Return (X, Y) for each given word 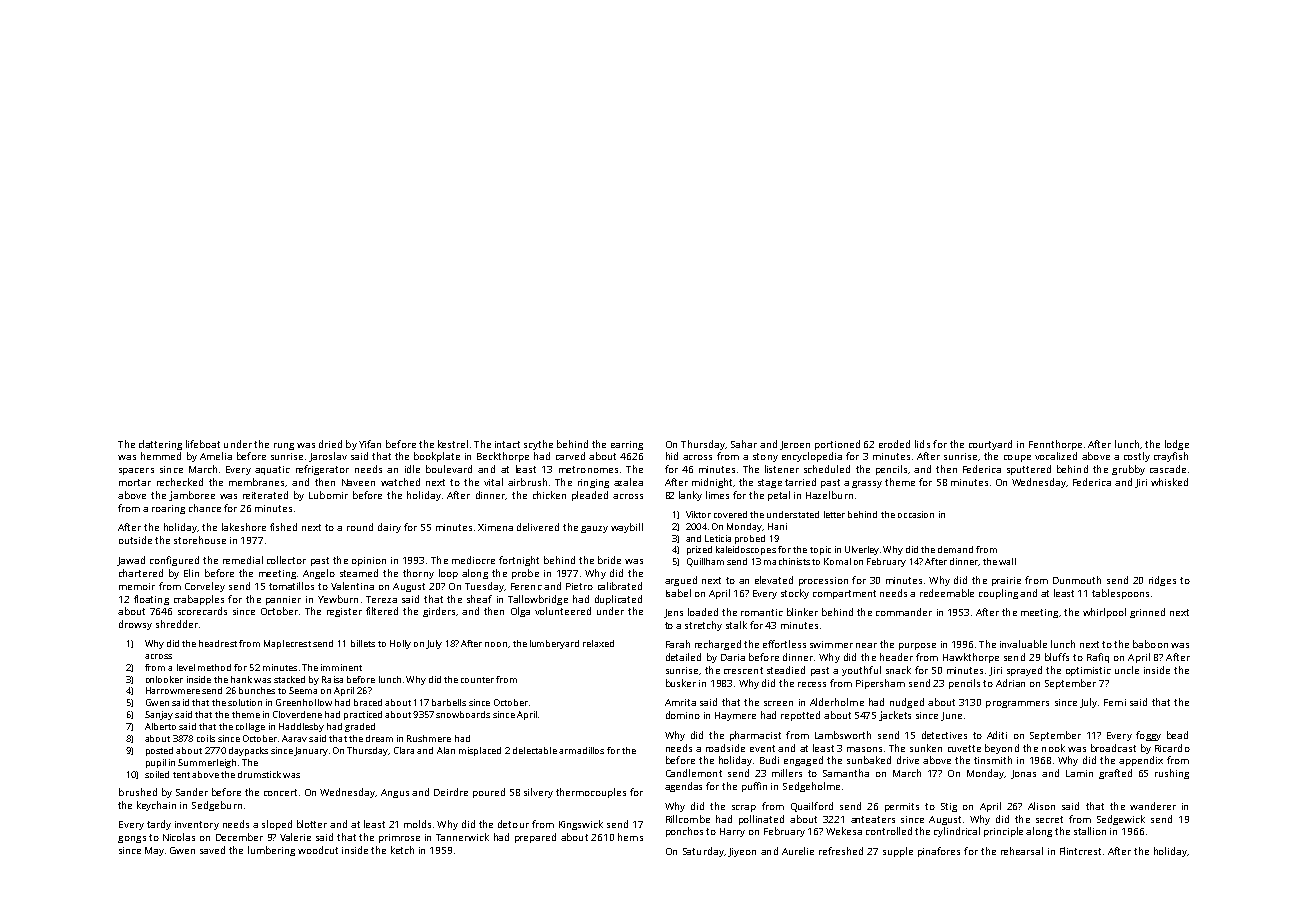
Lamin (1079, 773)
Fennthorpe (1055, 445)
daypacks (248, 751)
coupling (998, 594)
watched (400, 482)
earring (627, 445)
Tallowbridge (538, 600)
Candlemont (694, 773)
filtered (382, 611)
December (239, 837)
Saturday (703, 852)
